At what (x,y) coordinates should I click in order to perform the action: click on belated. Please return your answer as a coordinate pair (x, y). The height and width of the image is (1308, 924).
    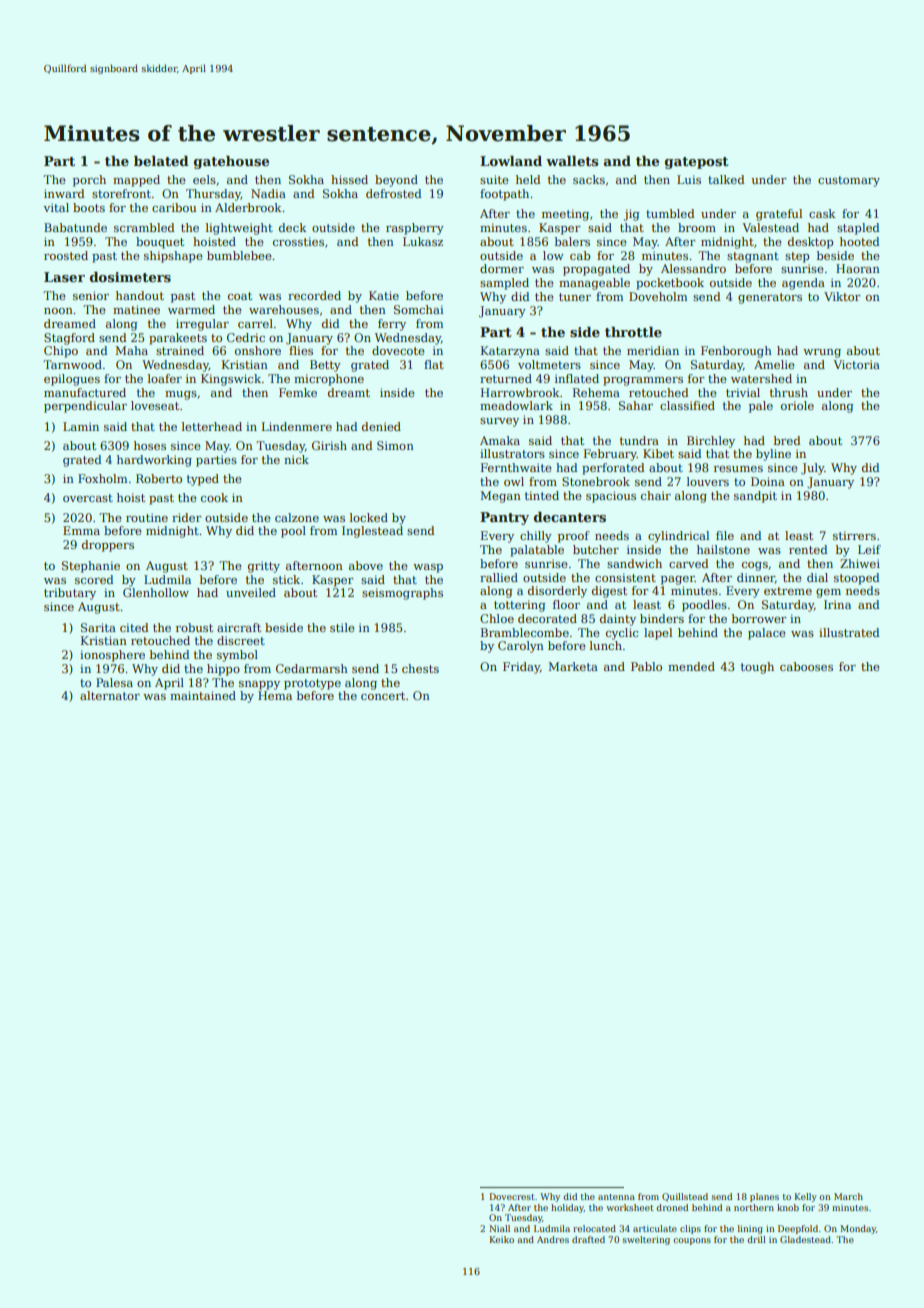
    Looking at the image, I should click on (161, 161).
